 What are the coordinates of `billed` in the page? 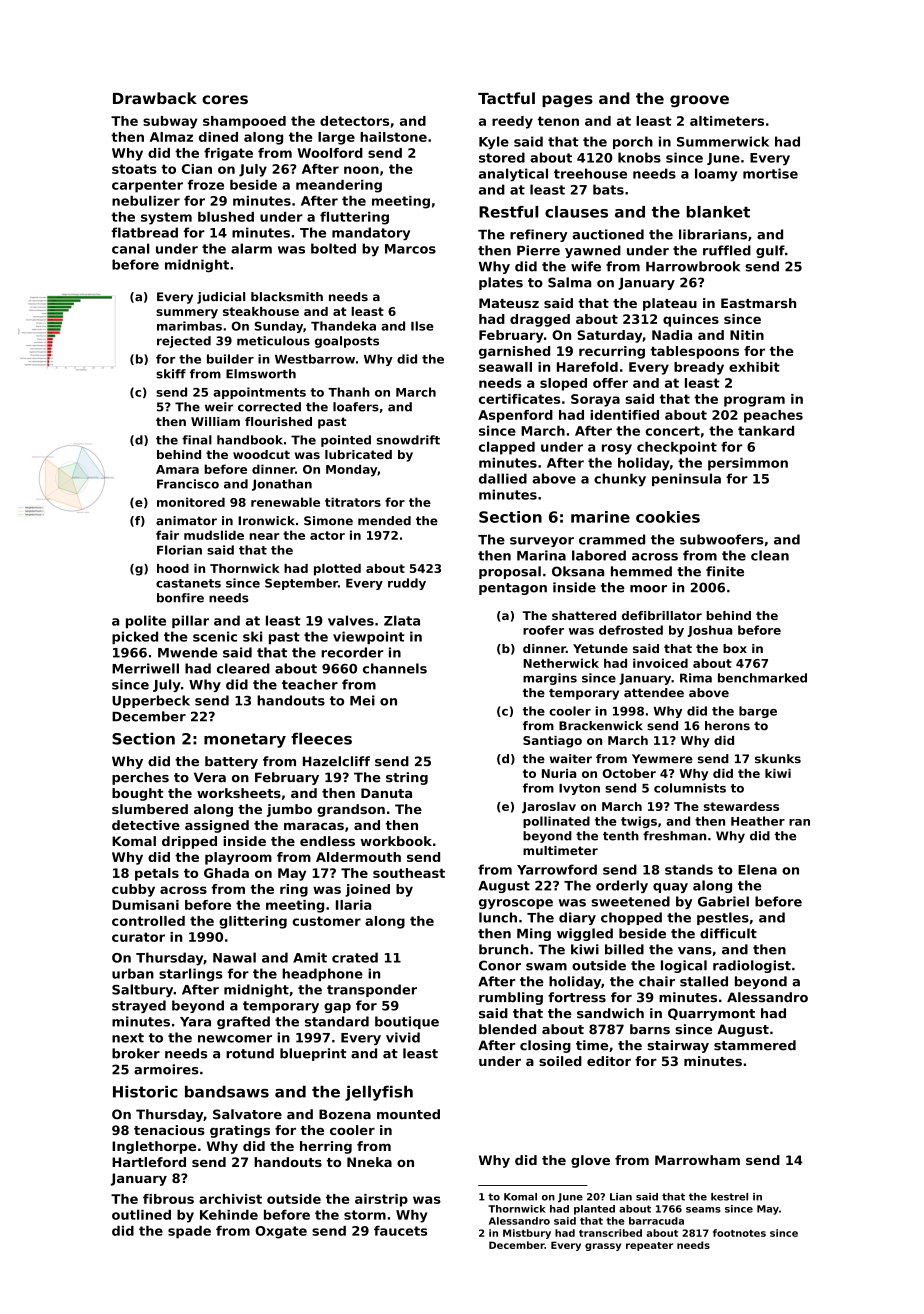 It's located at (624, 949).
